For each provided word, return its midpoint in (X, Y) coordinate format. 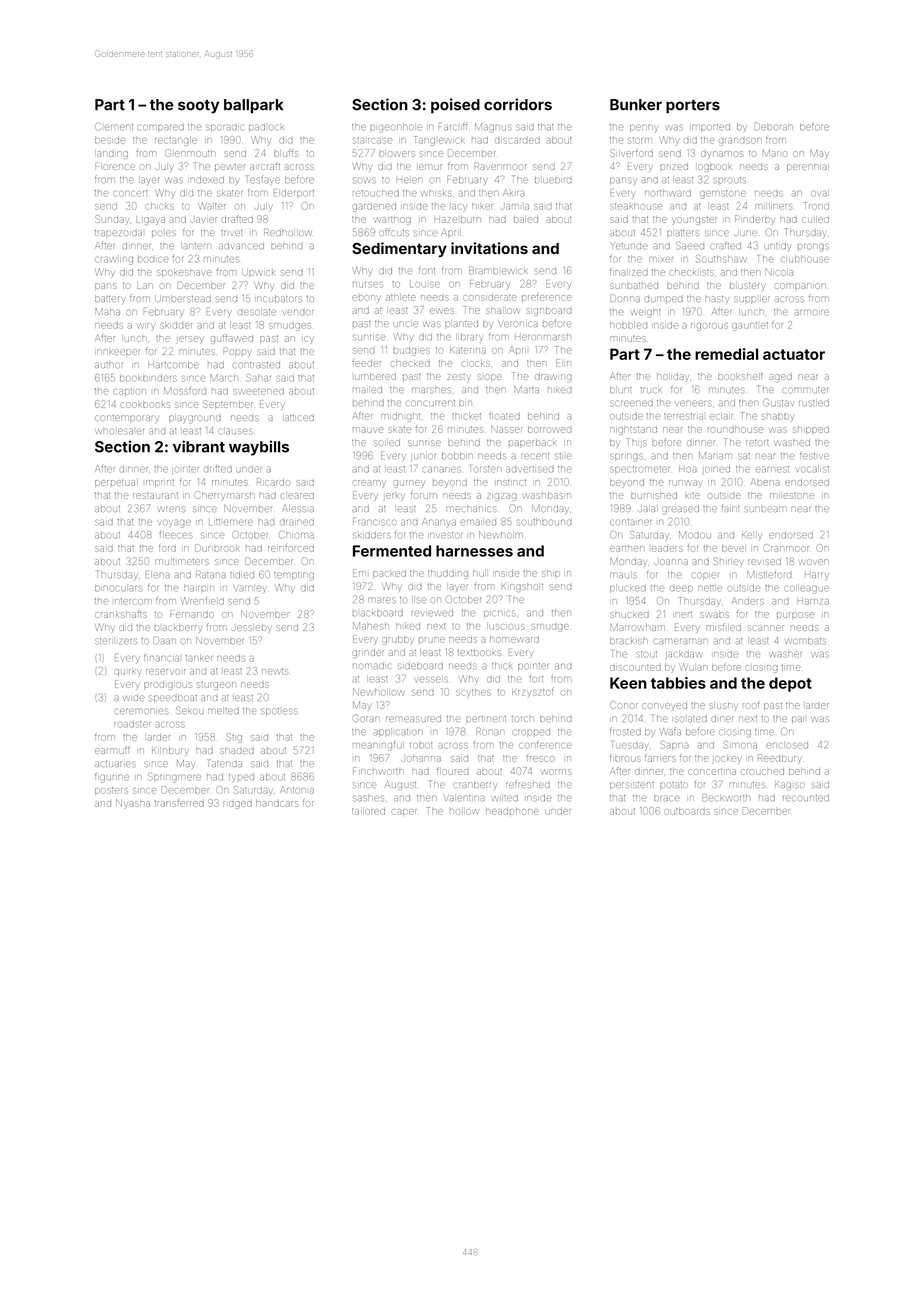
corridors (518, 104)
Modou (695, 534)
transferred (179, 803)
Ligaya (151, 221)
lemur (430, 167)
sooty (198, 107)
